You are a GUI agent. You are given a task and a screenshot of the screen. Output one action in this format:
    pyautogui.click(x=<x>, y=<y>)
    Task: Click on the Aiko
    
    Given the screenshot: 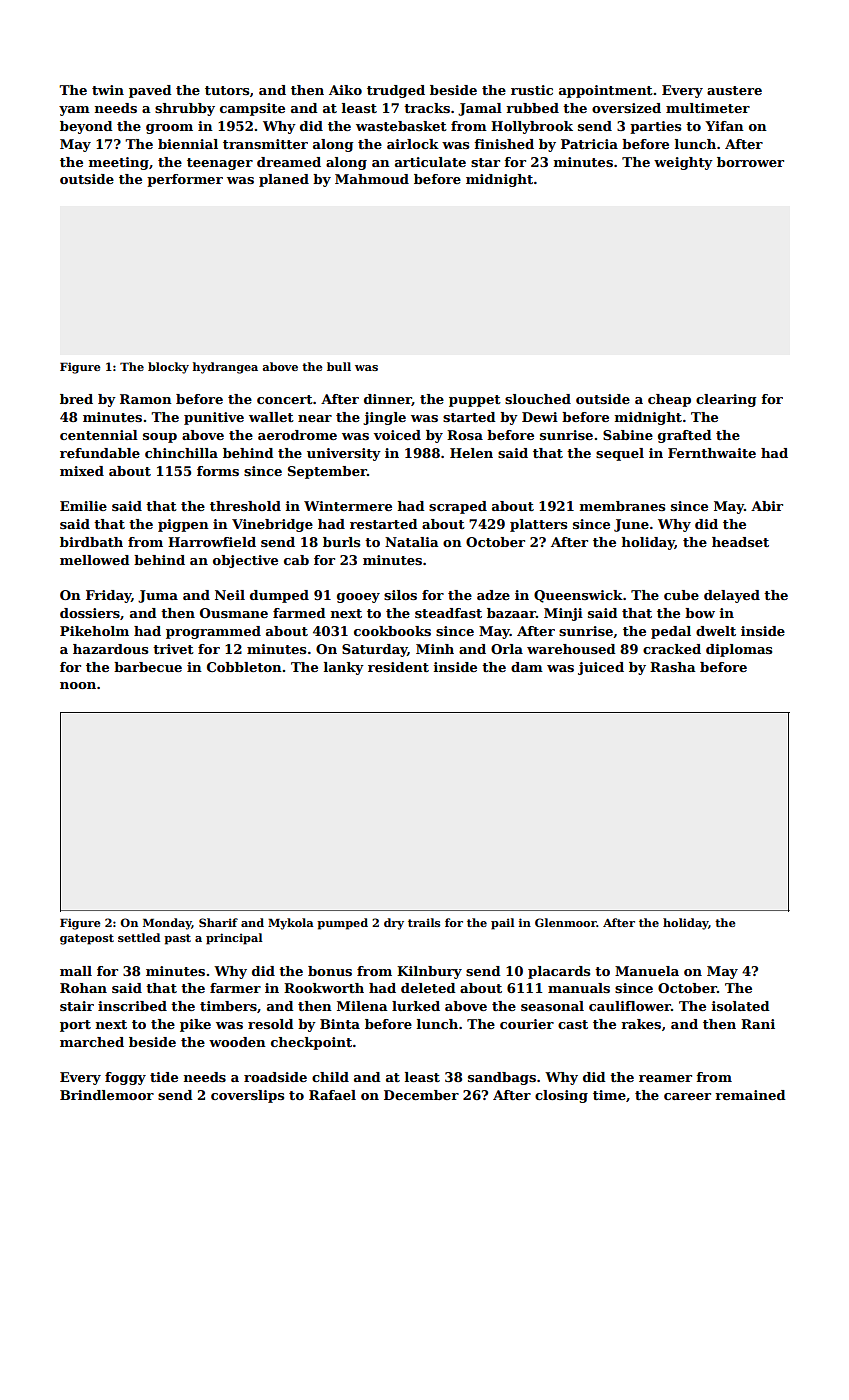 What is the action you would take?
    pyautogui.click(x=345, y=90)
